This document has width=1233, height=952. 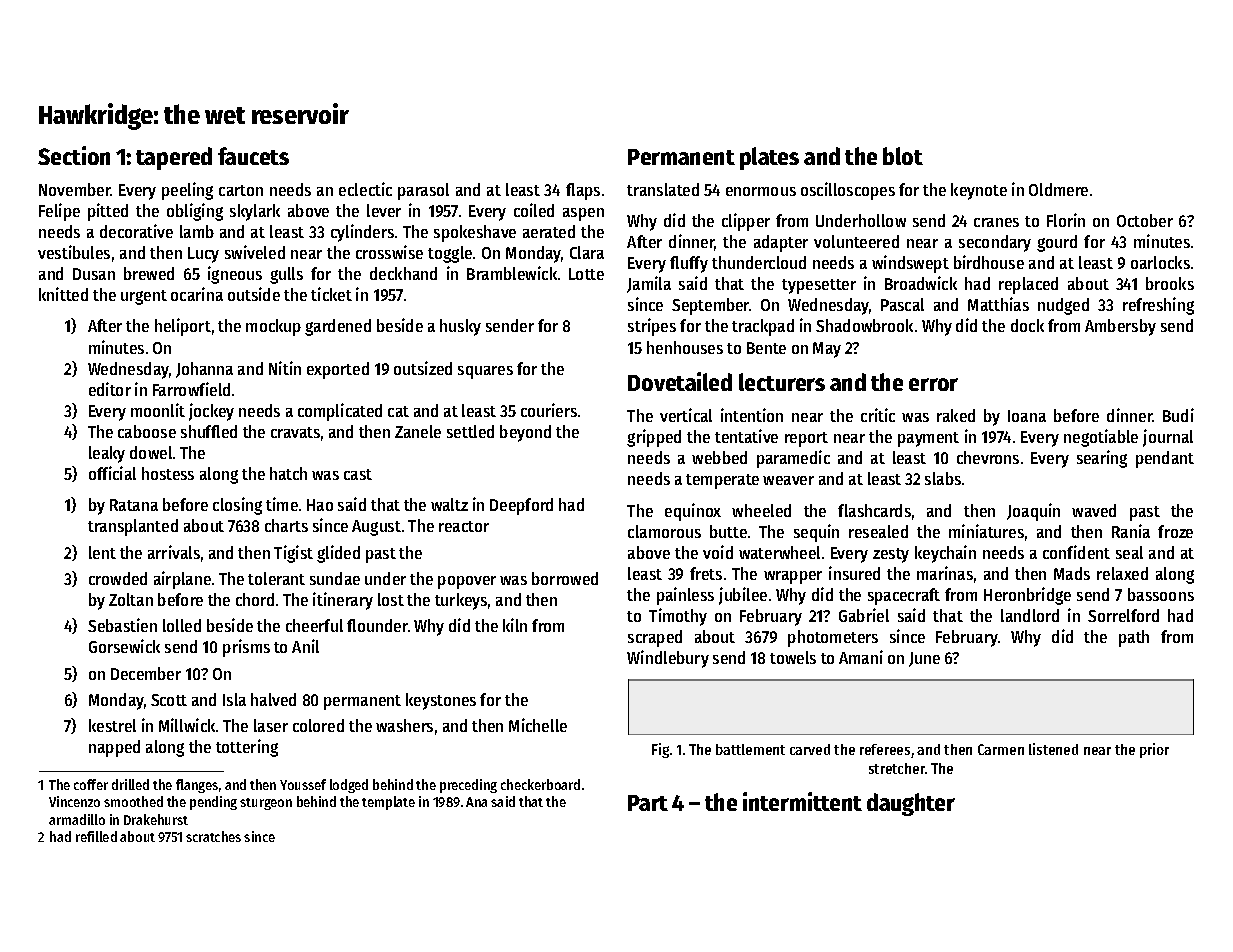 I want to click on glided, so click(x=338, y=554).
